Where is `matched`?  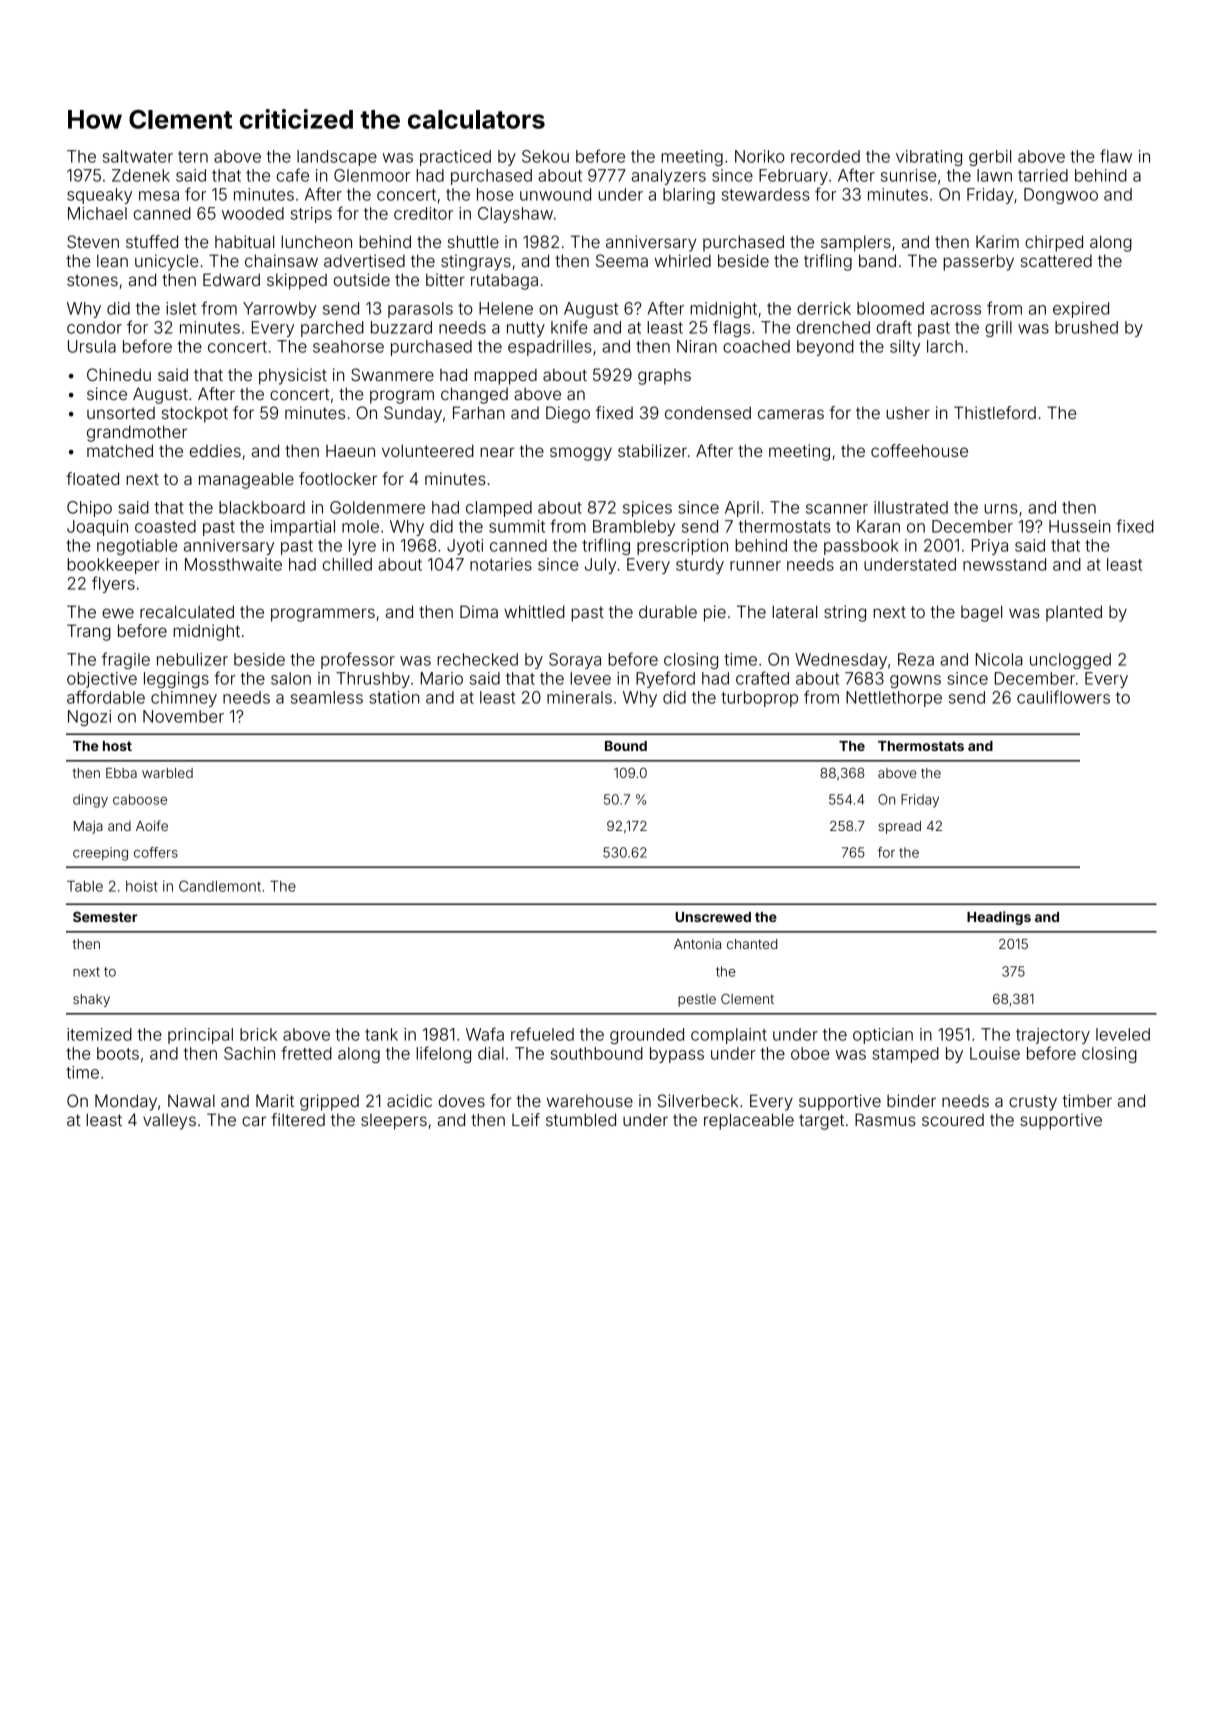 matched is located at coordinates (120, 450).
